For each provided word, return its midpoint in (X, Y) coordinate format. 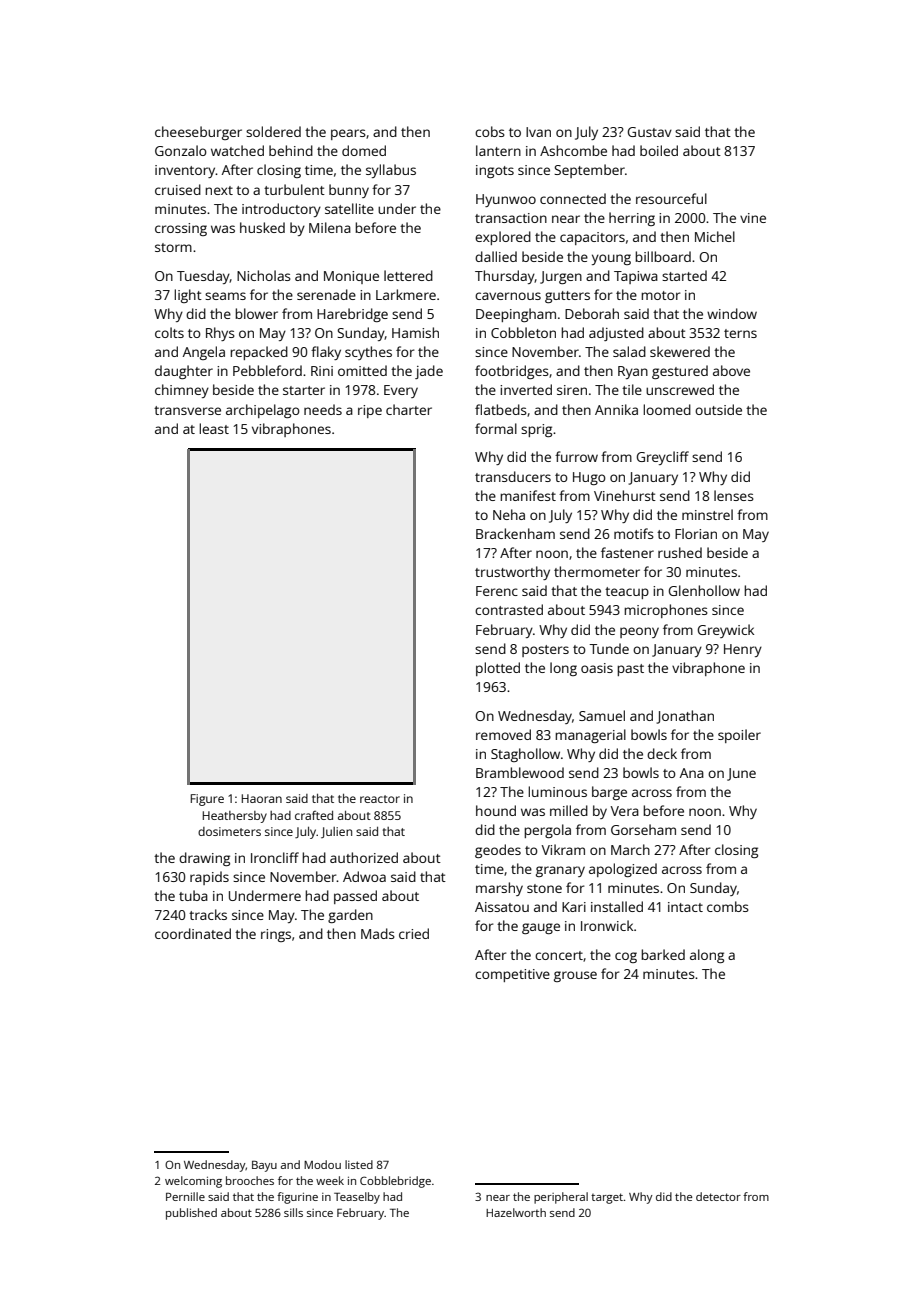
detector (718, 1196)
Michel (715, 236)
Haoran (262, 798)
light (188, 296)
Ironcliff (275, 857)
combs (728, 906)
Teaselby (357, 1198)
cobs (490, 131)
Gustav (650, 132)
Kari (574, 907)
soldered (273, 131)
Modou (322, 1164)
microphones (666, 611)
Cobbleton (523, 332)
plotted (498, 669)
